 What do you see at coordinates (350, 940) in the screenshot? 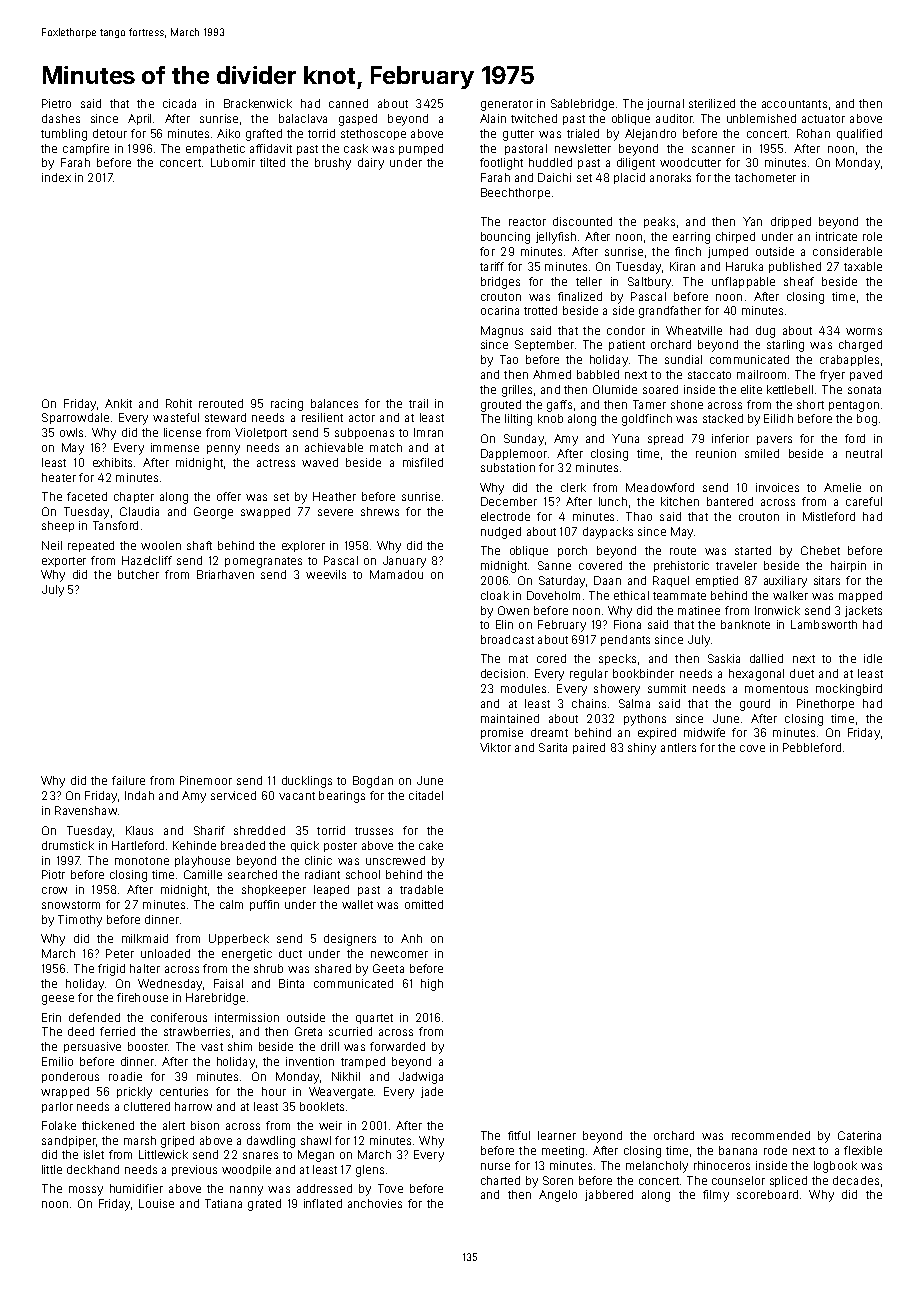
I see `designers` at bounding box center [350, 940].
